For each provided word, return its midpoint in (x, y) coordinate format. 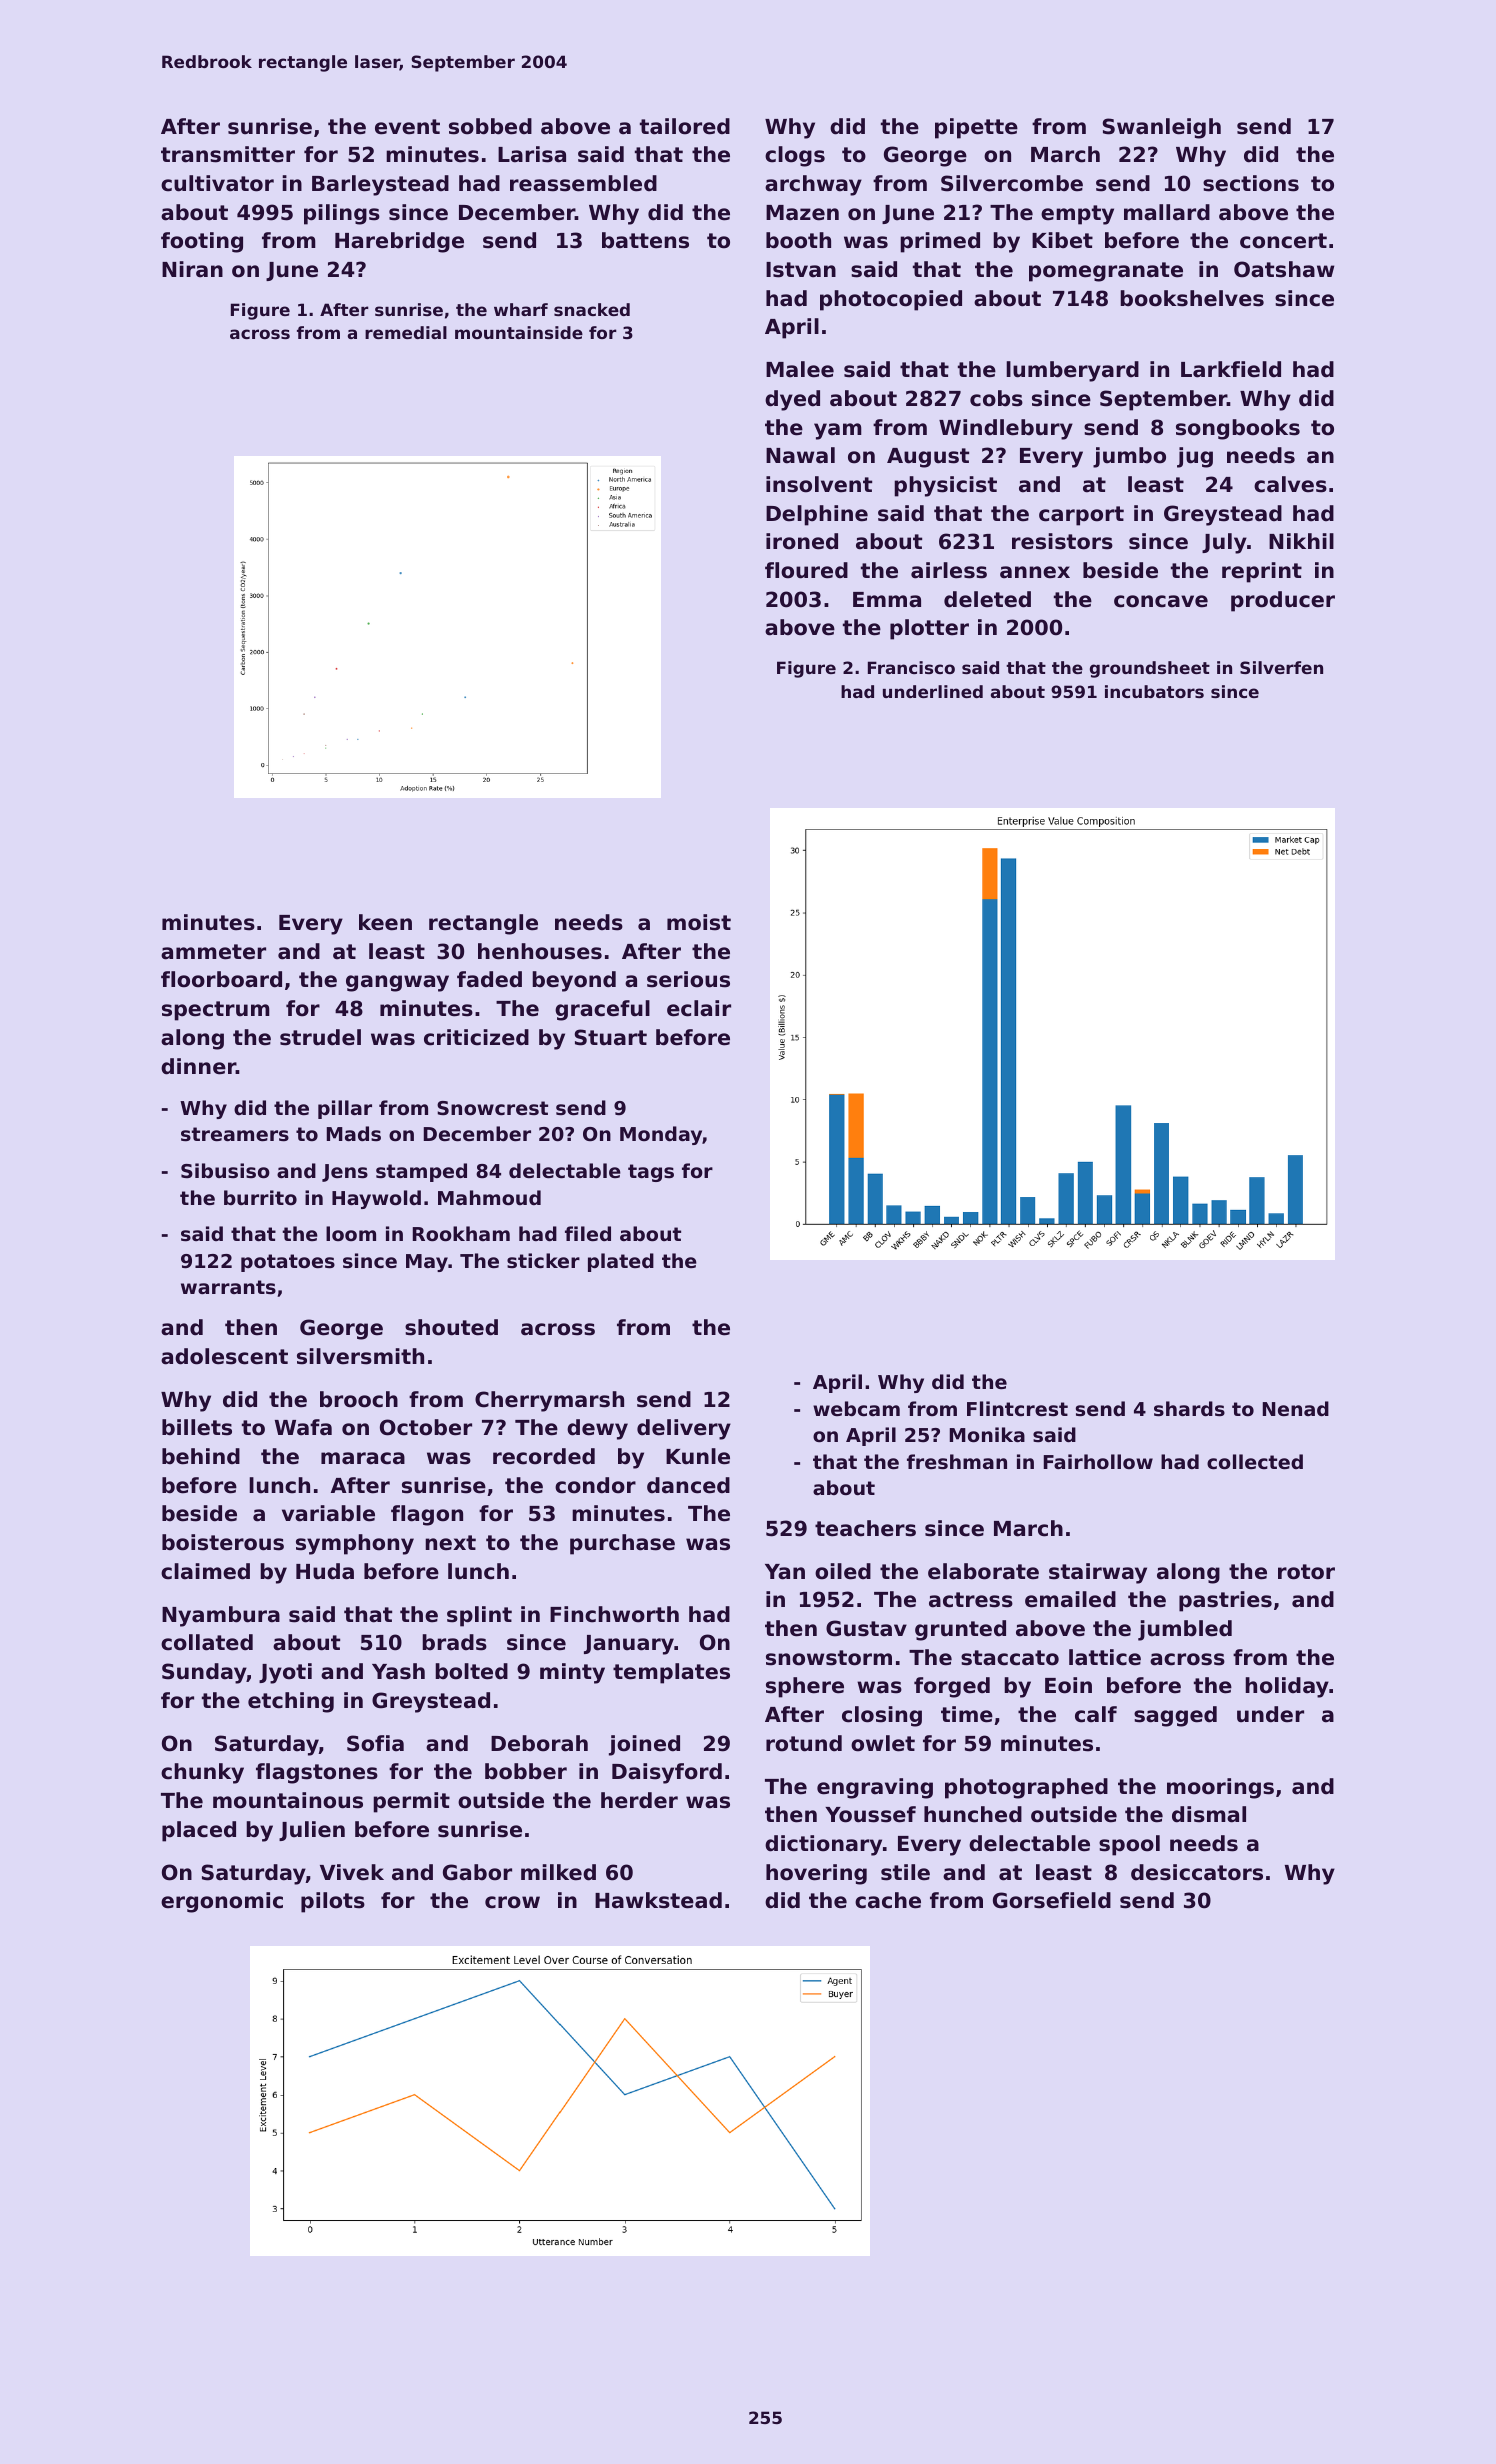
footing (202, 242)
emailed (1070, 1599)
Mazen (802, 213)
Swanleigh (1162, 128)
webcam (856, 1408)
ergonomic (222, 1902)
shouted (451, 1327)
